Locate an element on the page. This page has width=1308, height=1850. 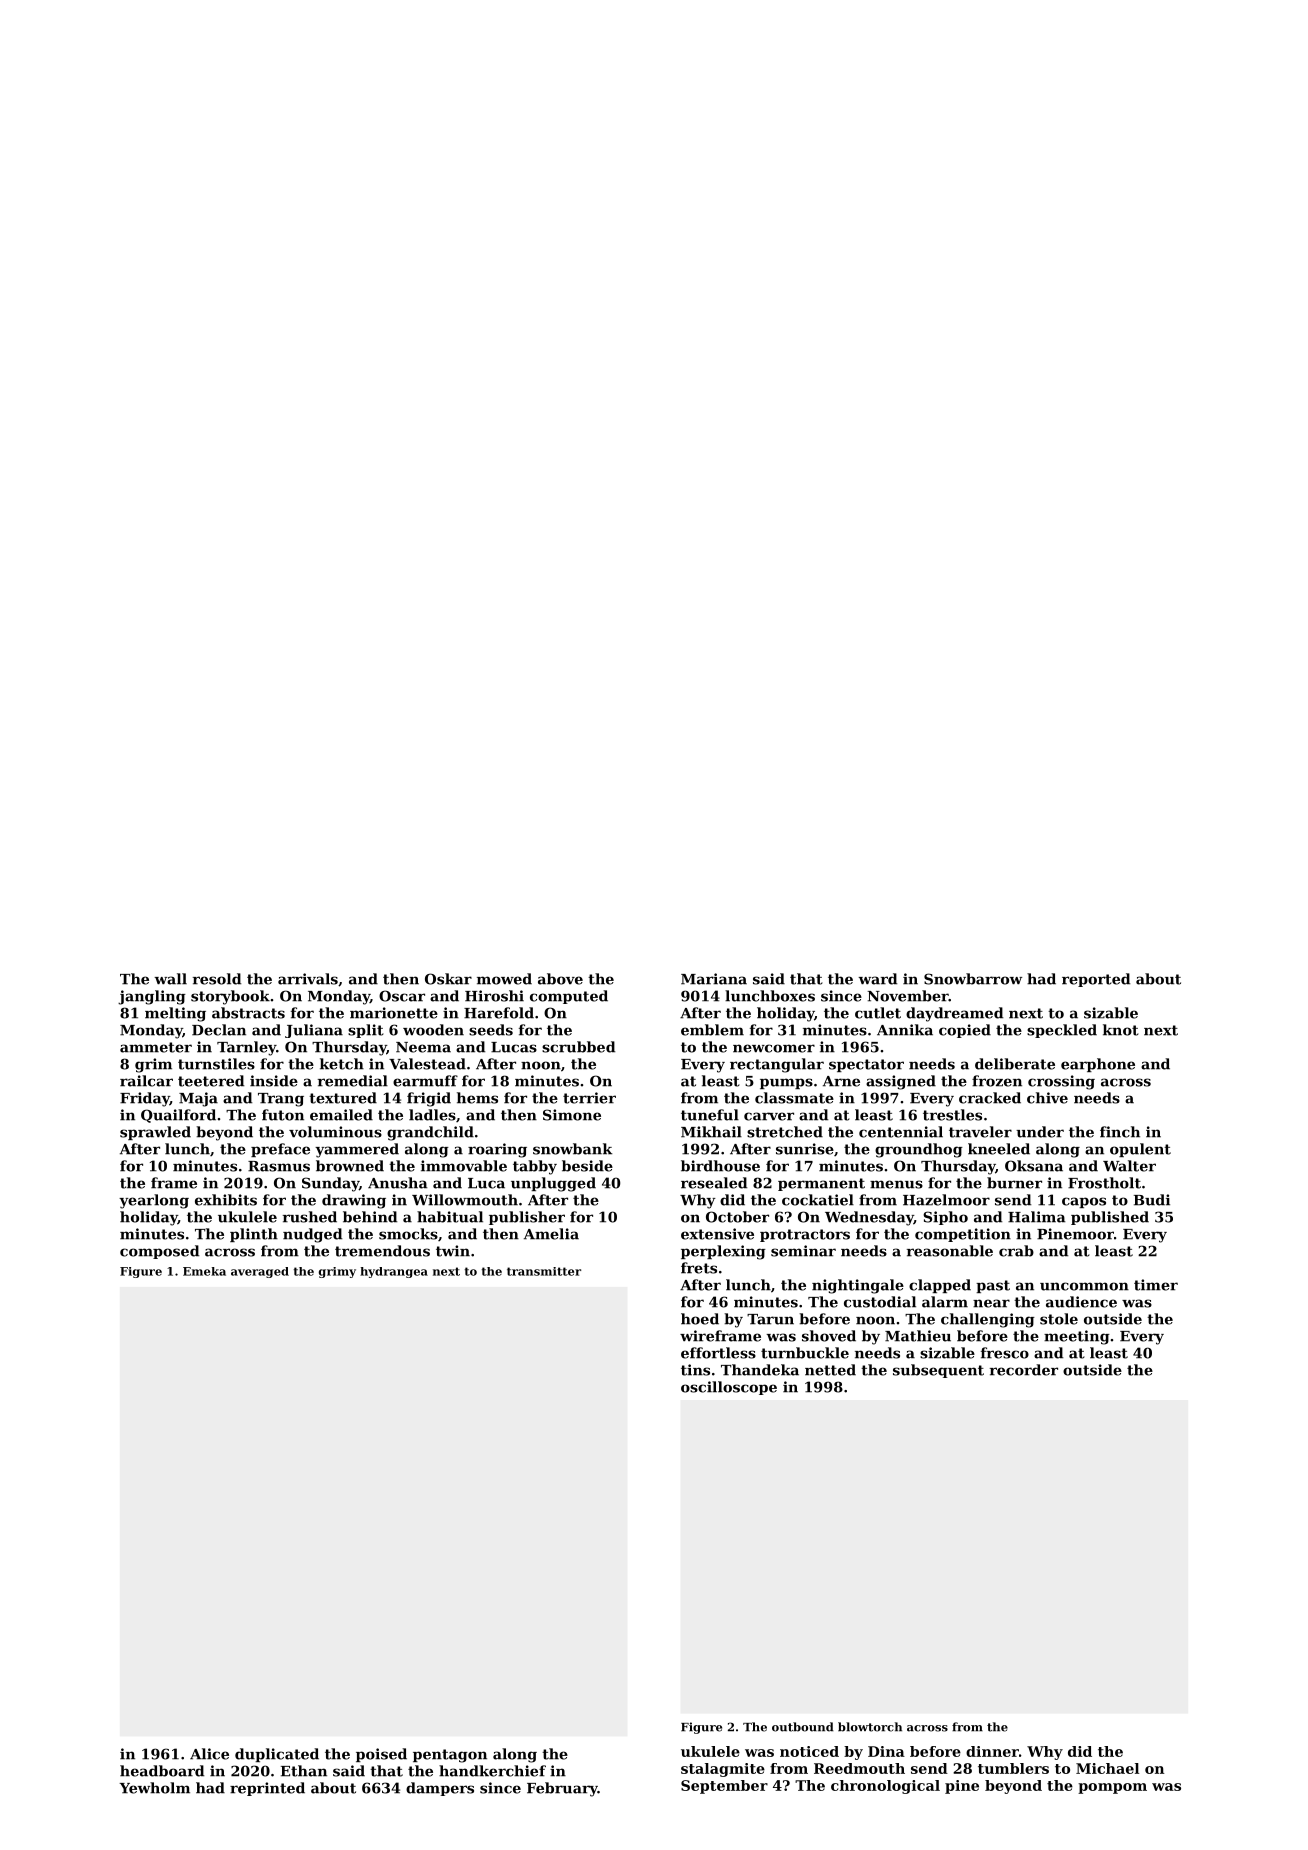
yearlong is located at coordinates (154, 1201).
